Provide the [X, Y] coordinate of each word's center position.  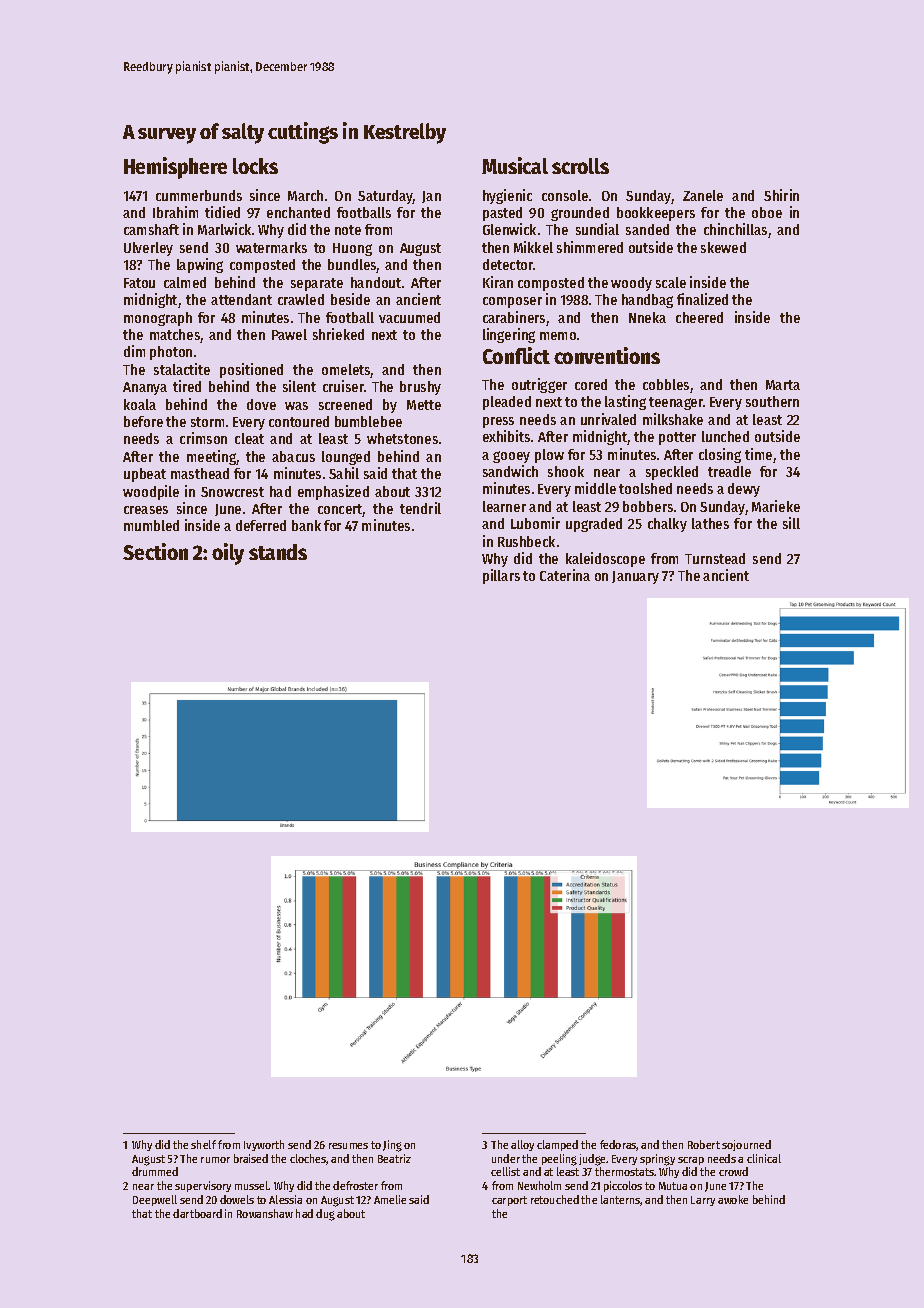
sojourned [746, 1145]
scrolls [580, 166]
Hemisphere [175, 168]
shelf [203, 1144]
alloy [522, 1145]
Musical [515, 165]
